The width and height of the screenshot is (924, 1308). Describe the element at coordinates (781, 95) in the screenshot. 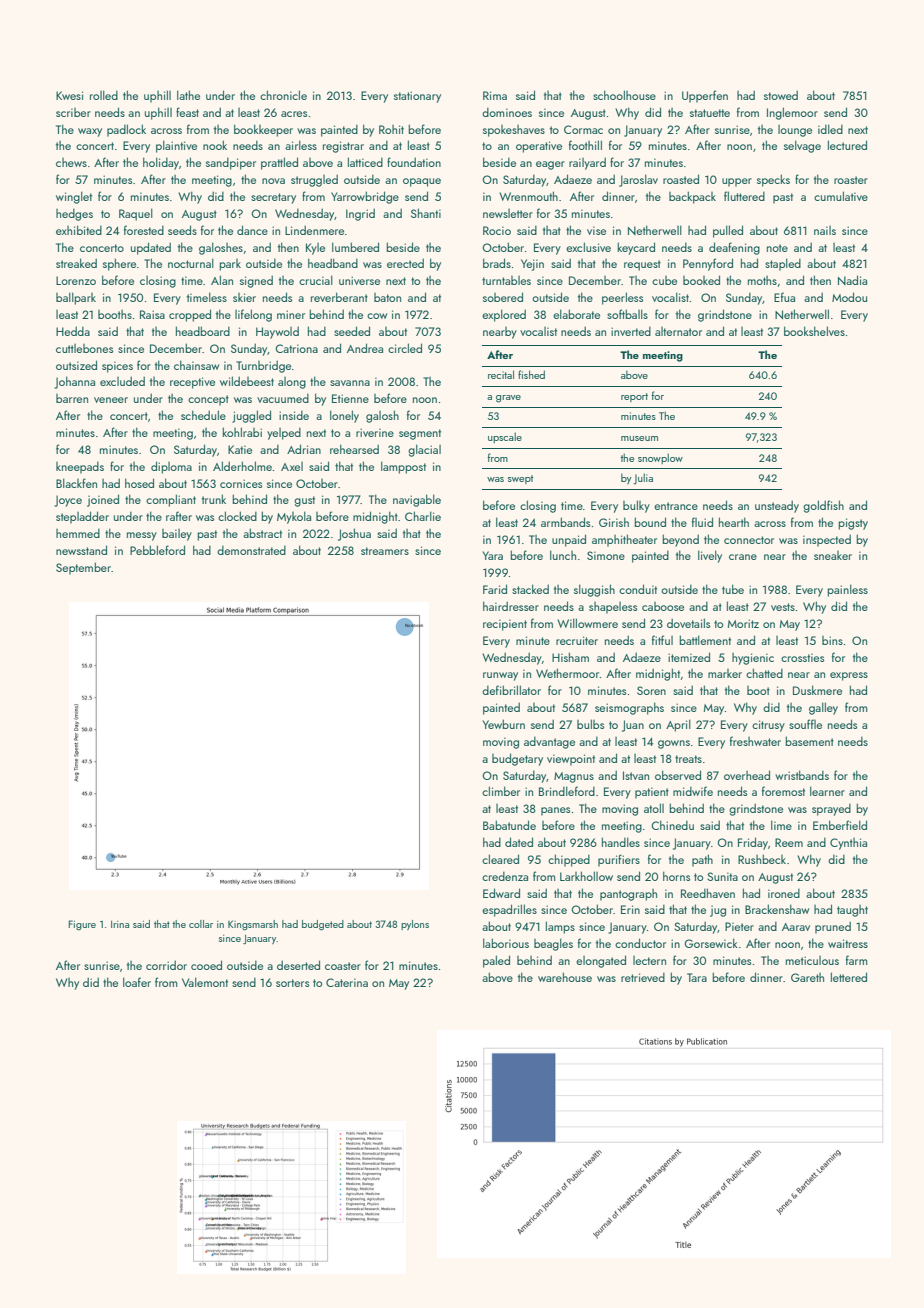

I see `stowed` at that location.
